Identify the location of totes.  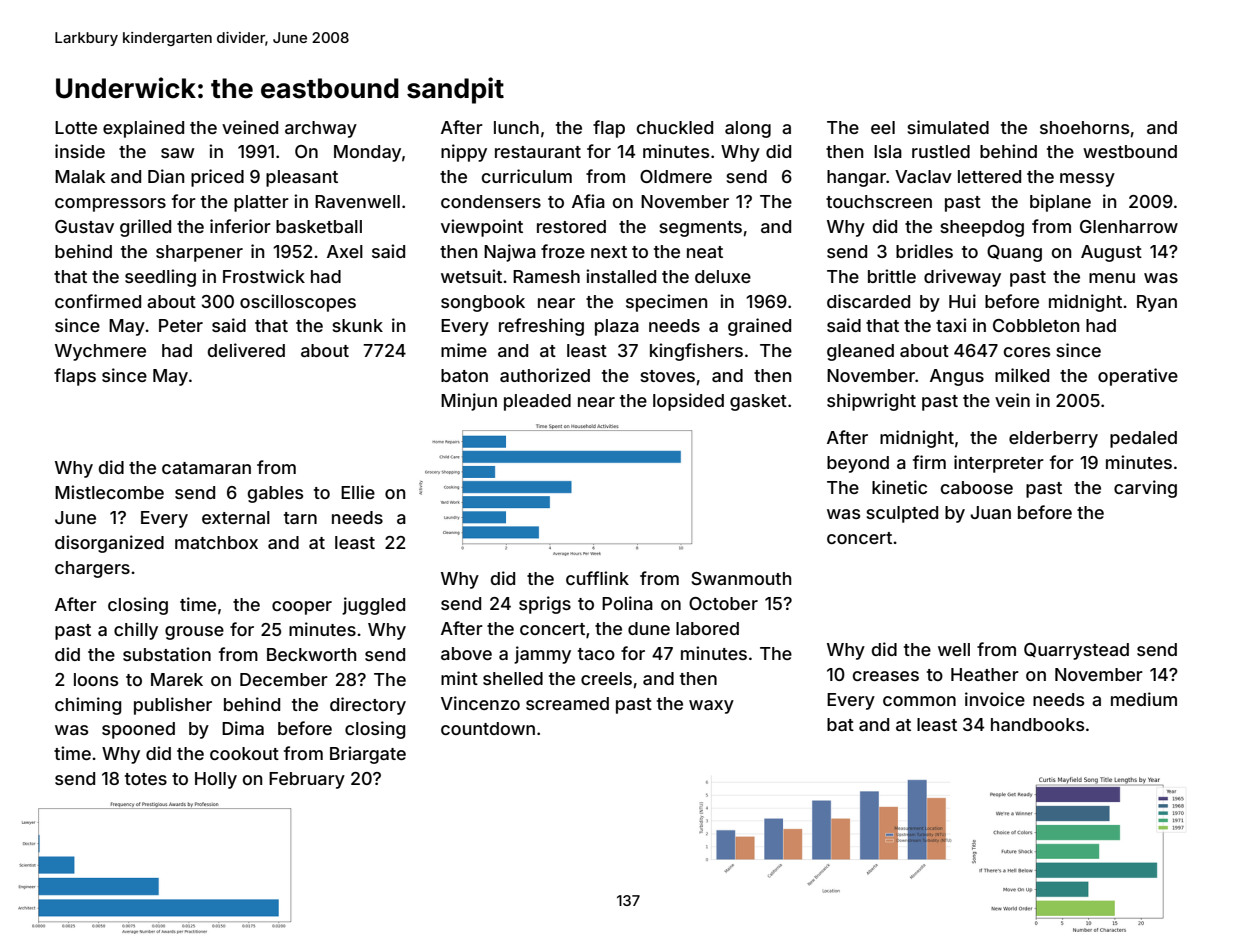
(146, 779).
